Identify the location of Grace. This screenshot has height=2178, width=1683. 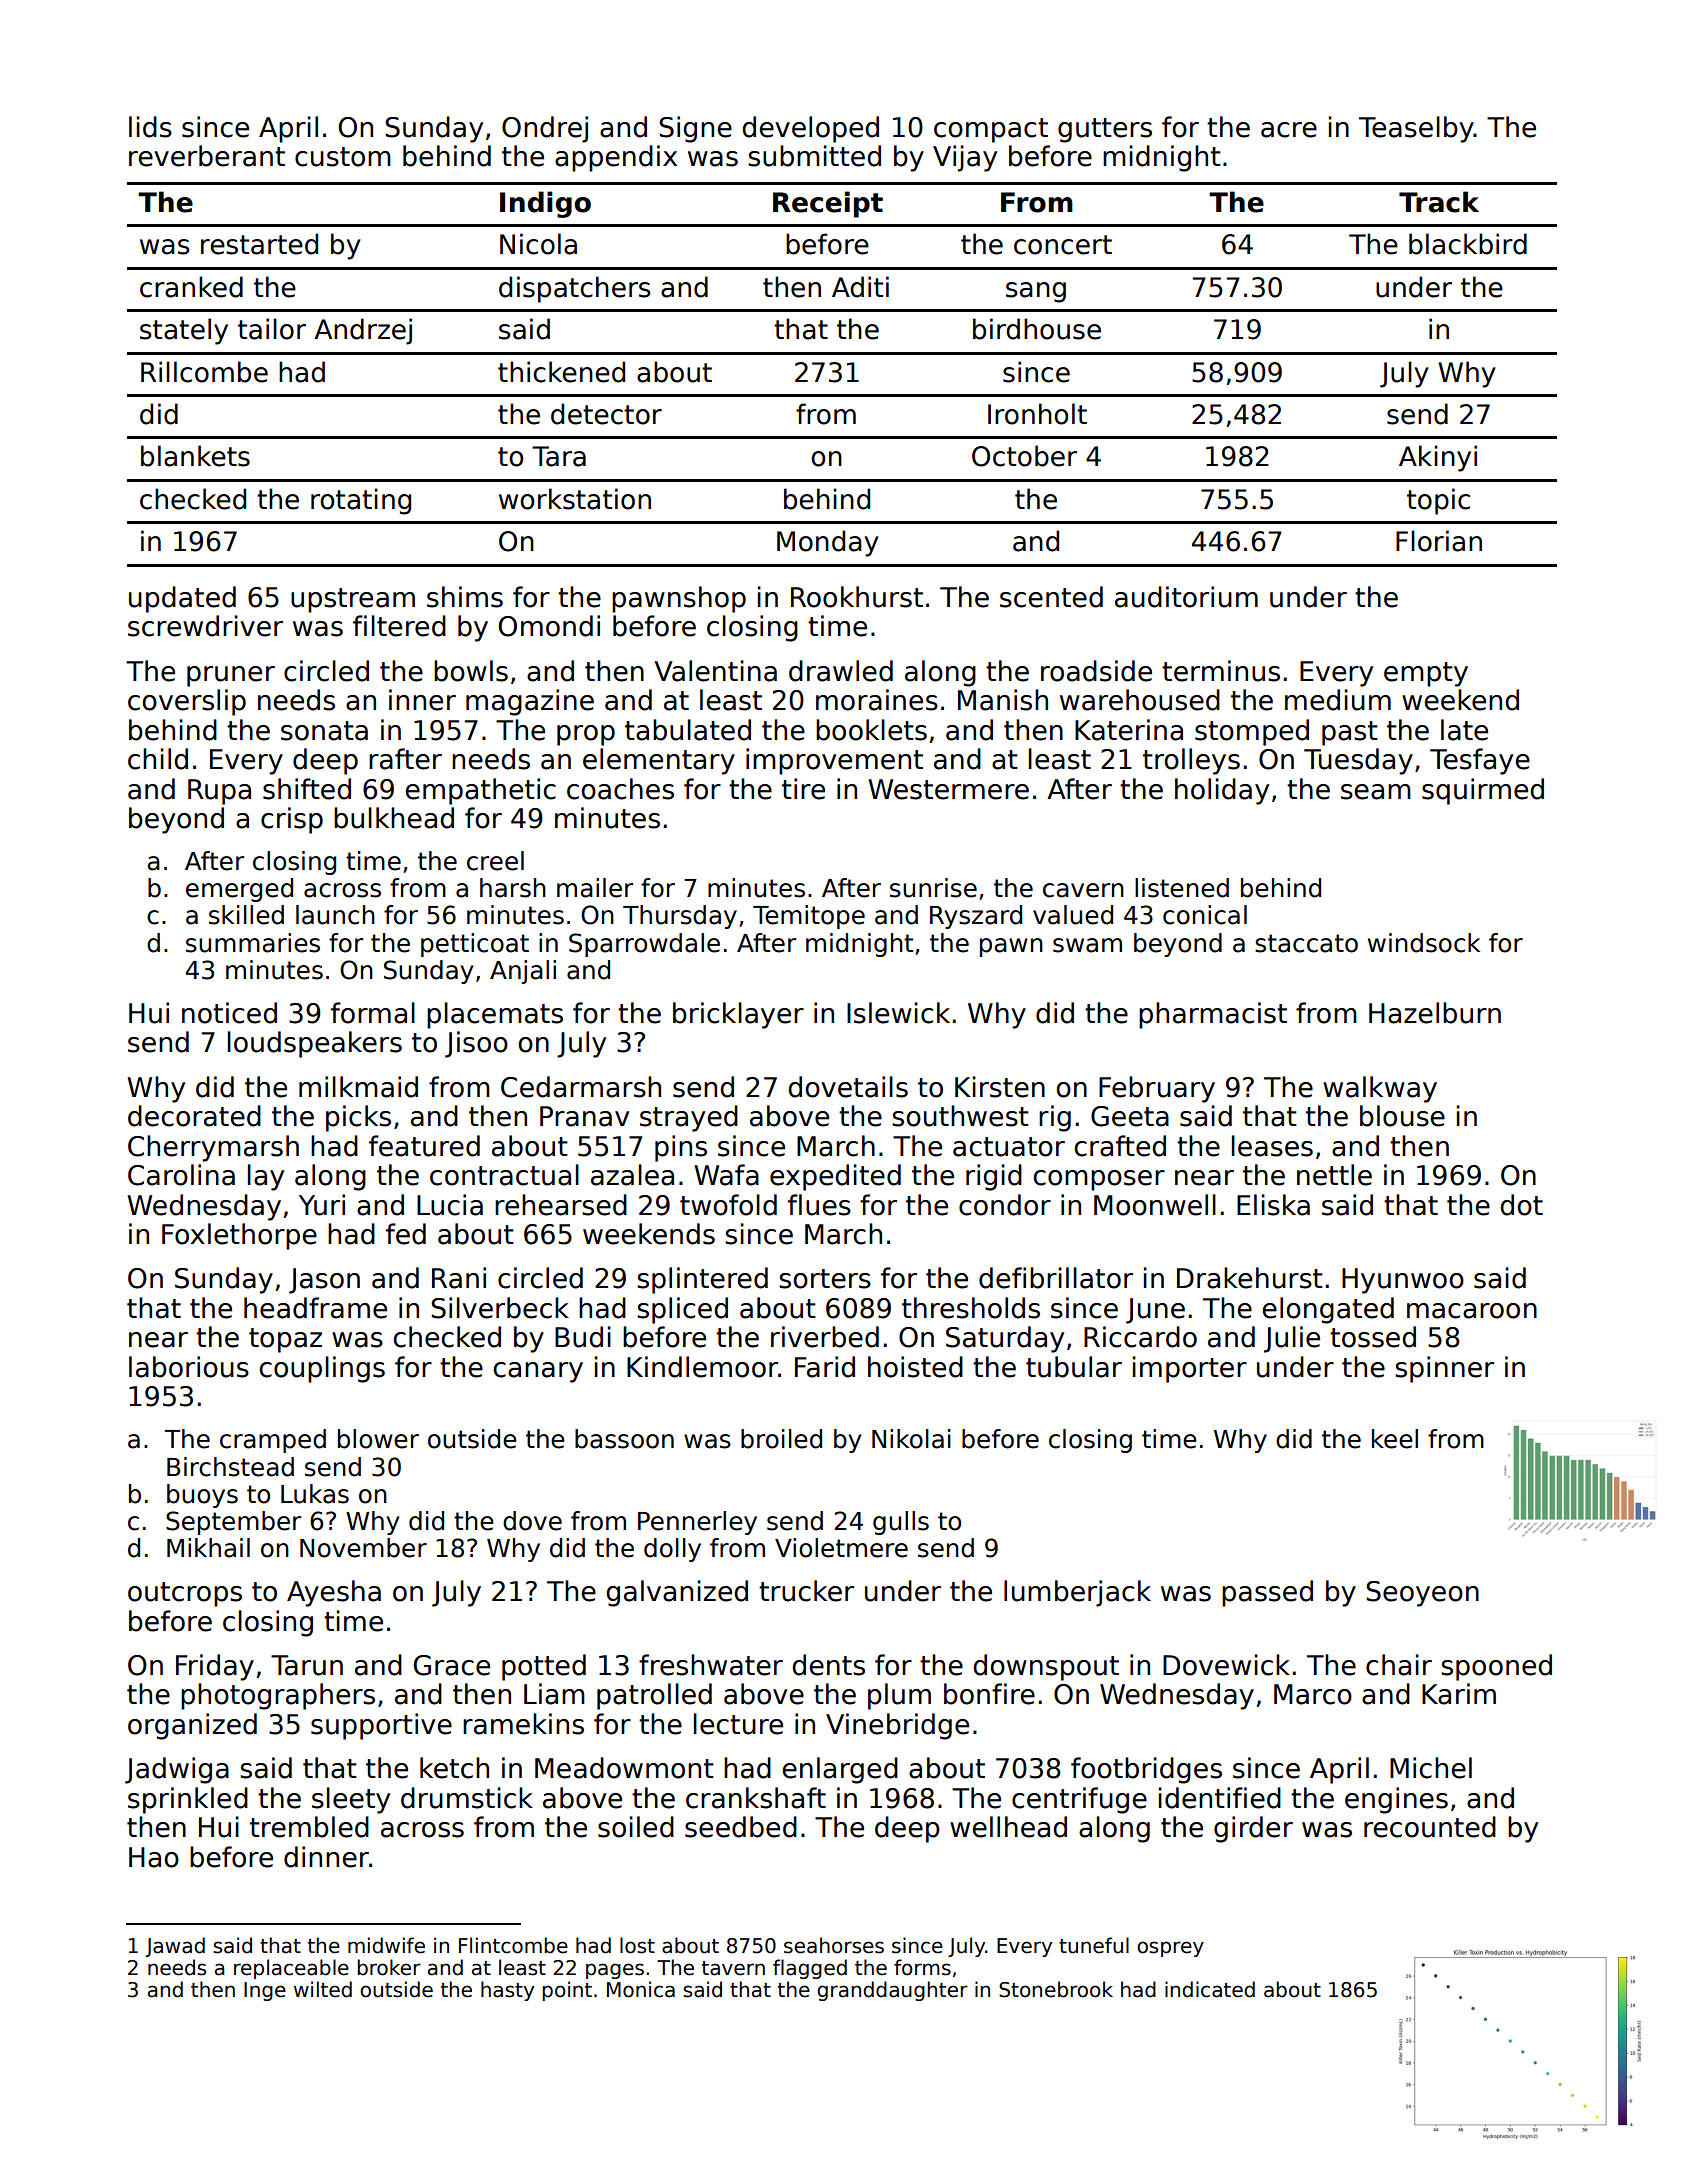
(452, 1665).
